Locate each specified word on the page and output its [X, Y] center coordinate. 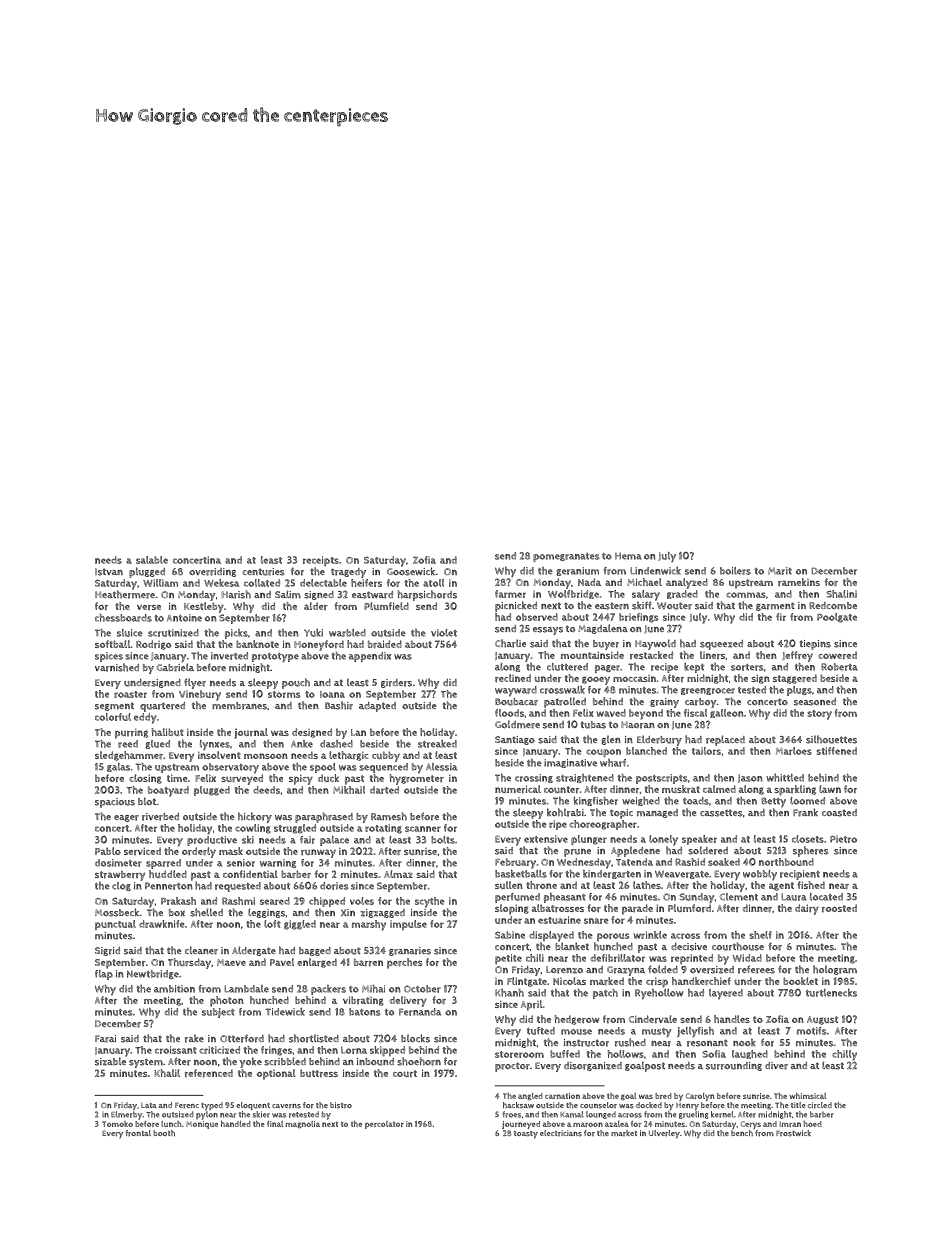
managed [657, 813]
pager [607, 669]
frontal [138, 1133]
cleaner [201, 950]
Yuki [313, 633]
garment [775, 606]
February [515, 863]
